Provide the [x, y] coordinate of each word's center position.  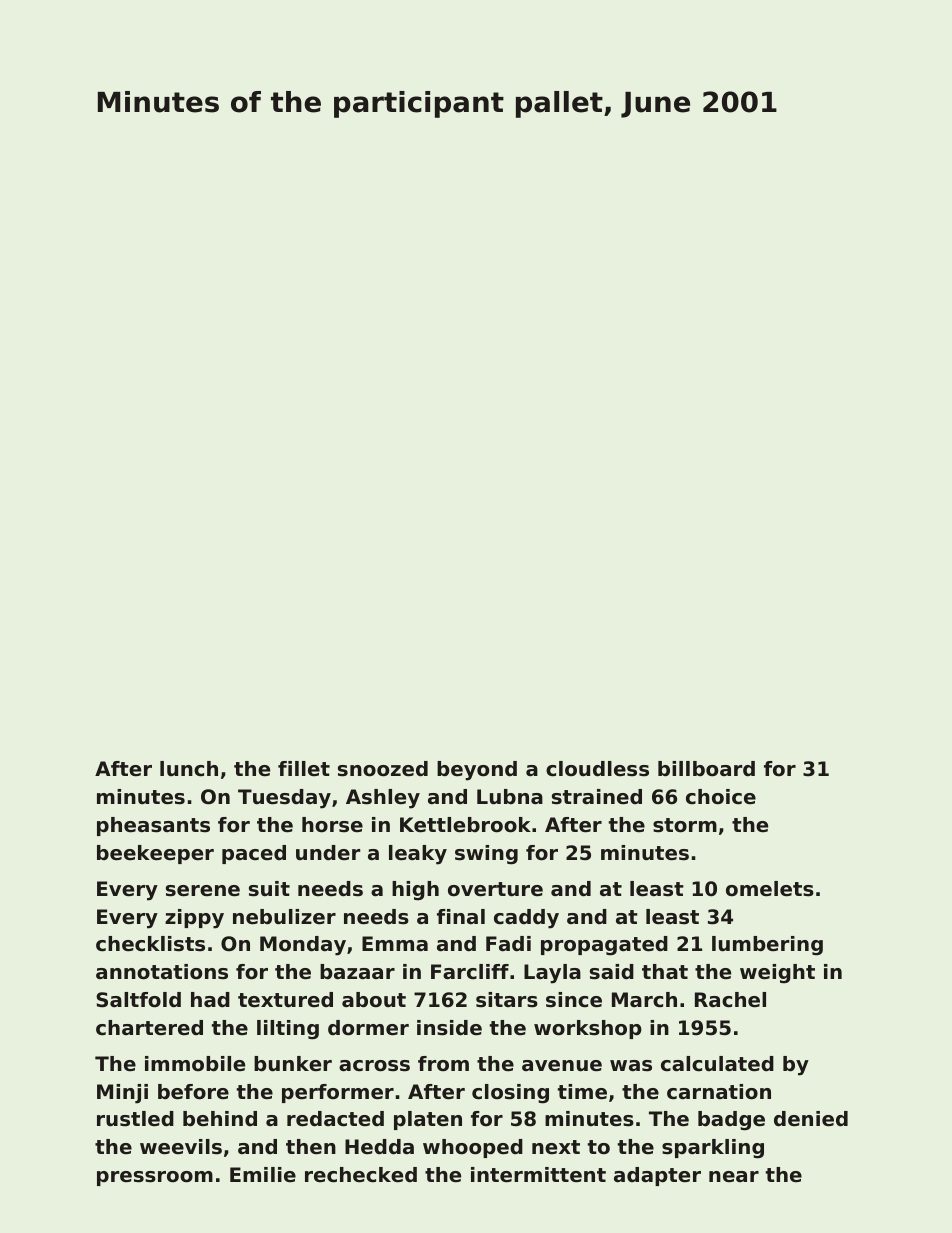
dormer [368, 1028]
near [734, 1176]
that [665, 971]
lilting [288, 1030]
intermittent [538, 1175]
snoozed [383, 769]
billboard [706, 769]
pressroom [155, 1178]
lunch [189, 769]
